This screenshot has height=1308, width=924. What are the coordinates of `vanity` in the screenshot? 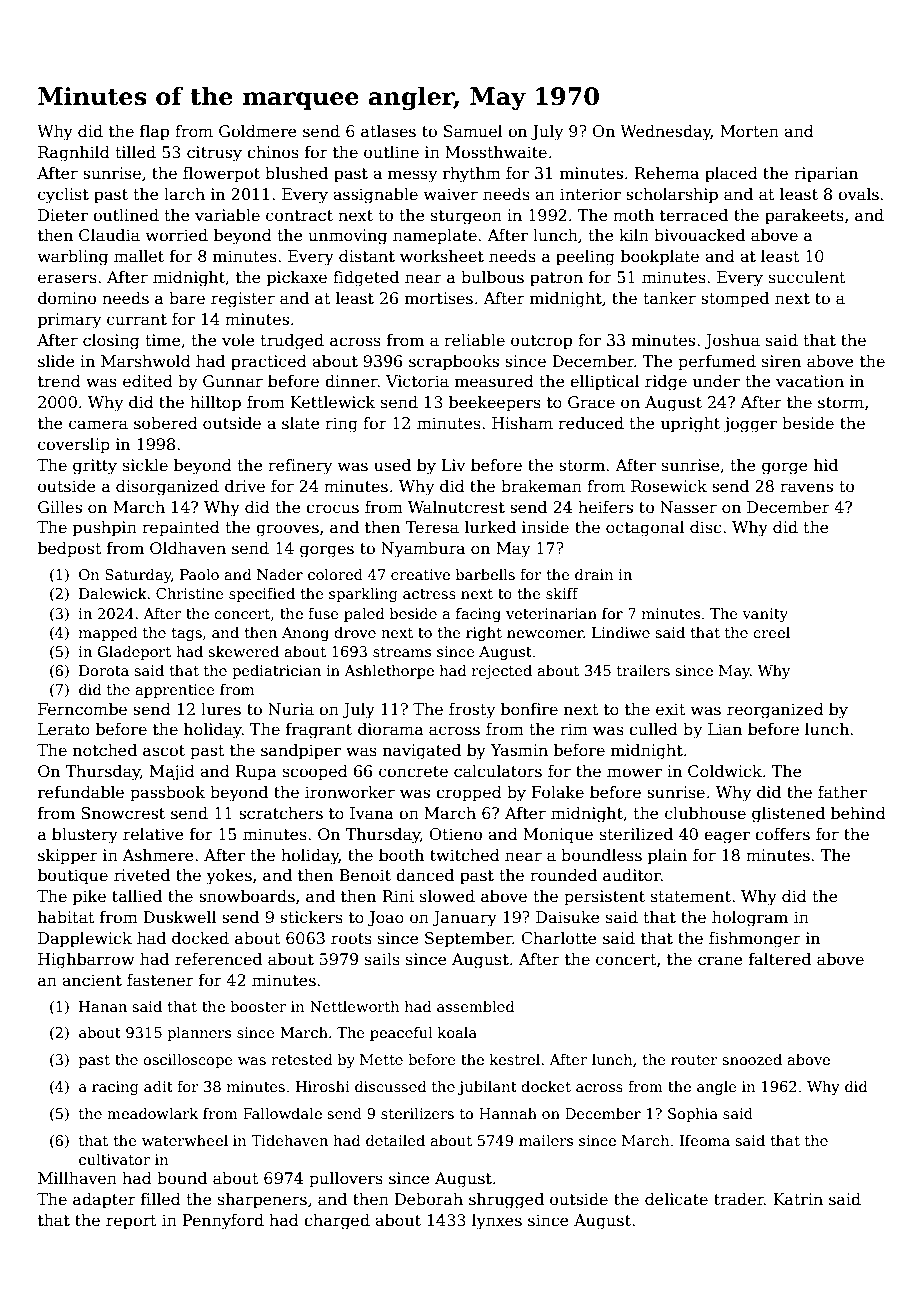 It's located at (765, 615).
